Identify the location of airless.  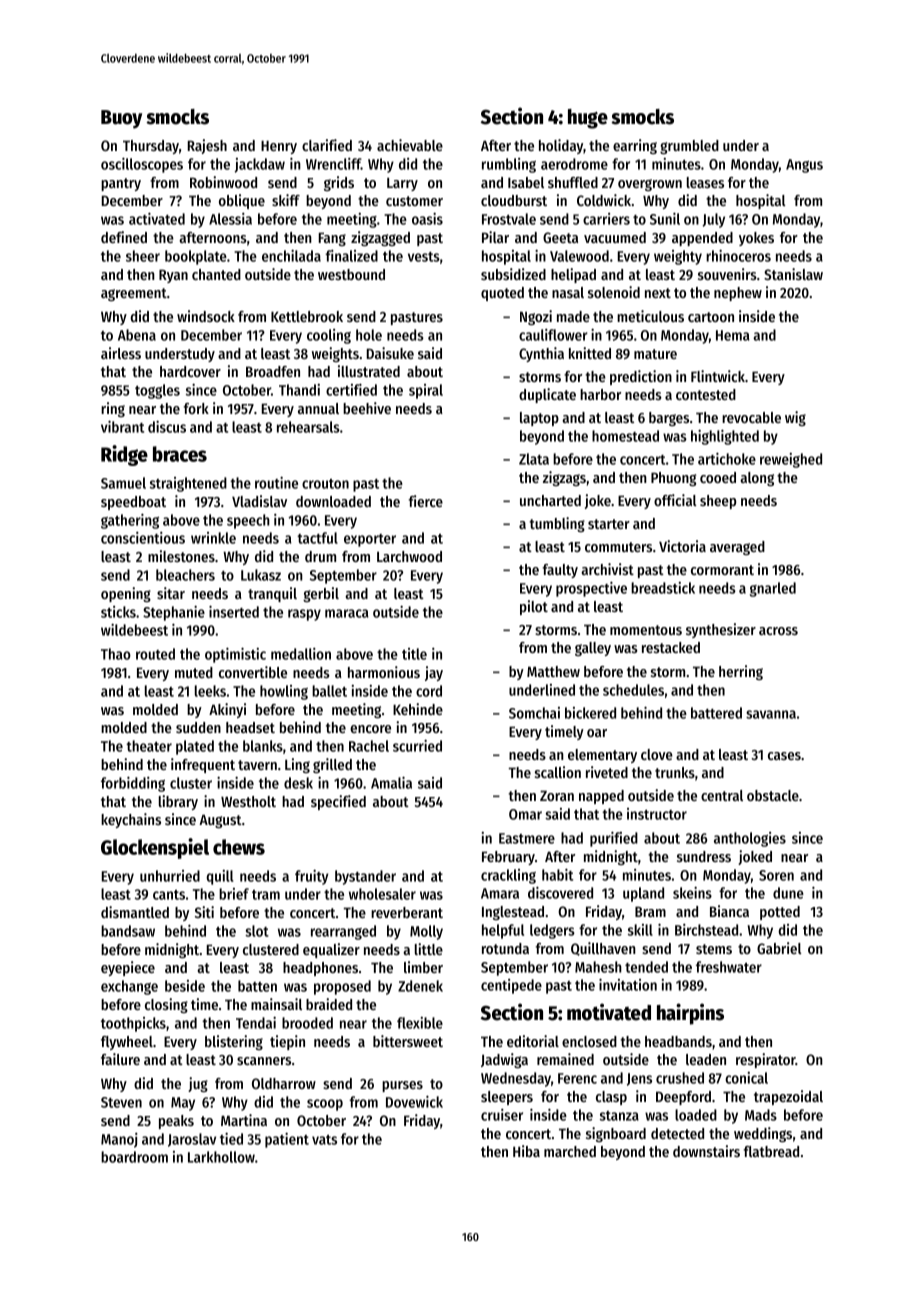
(121, 353).
